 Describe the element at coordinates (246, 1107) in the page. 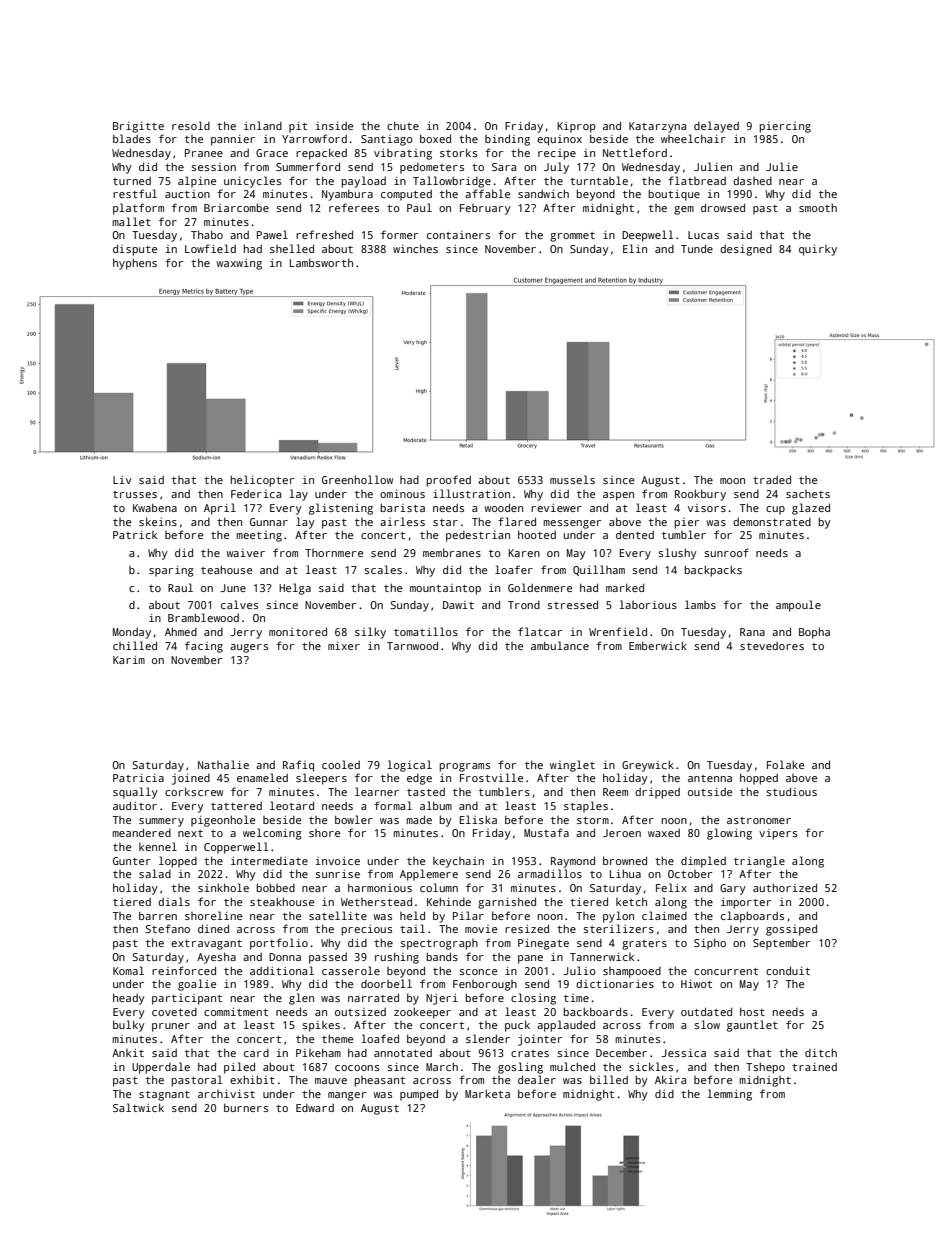

I see `burners` at that location.
